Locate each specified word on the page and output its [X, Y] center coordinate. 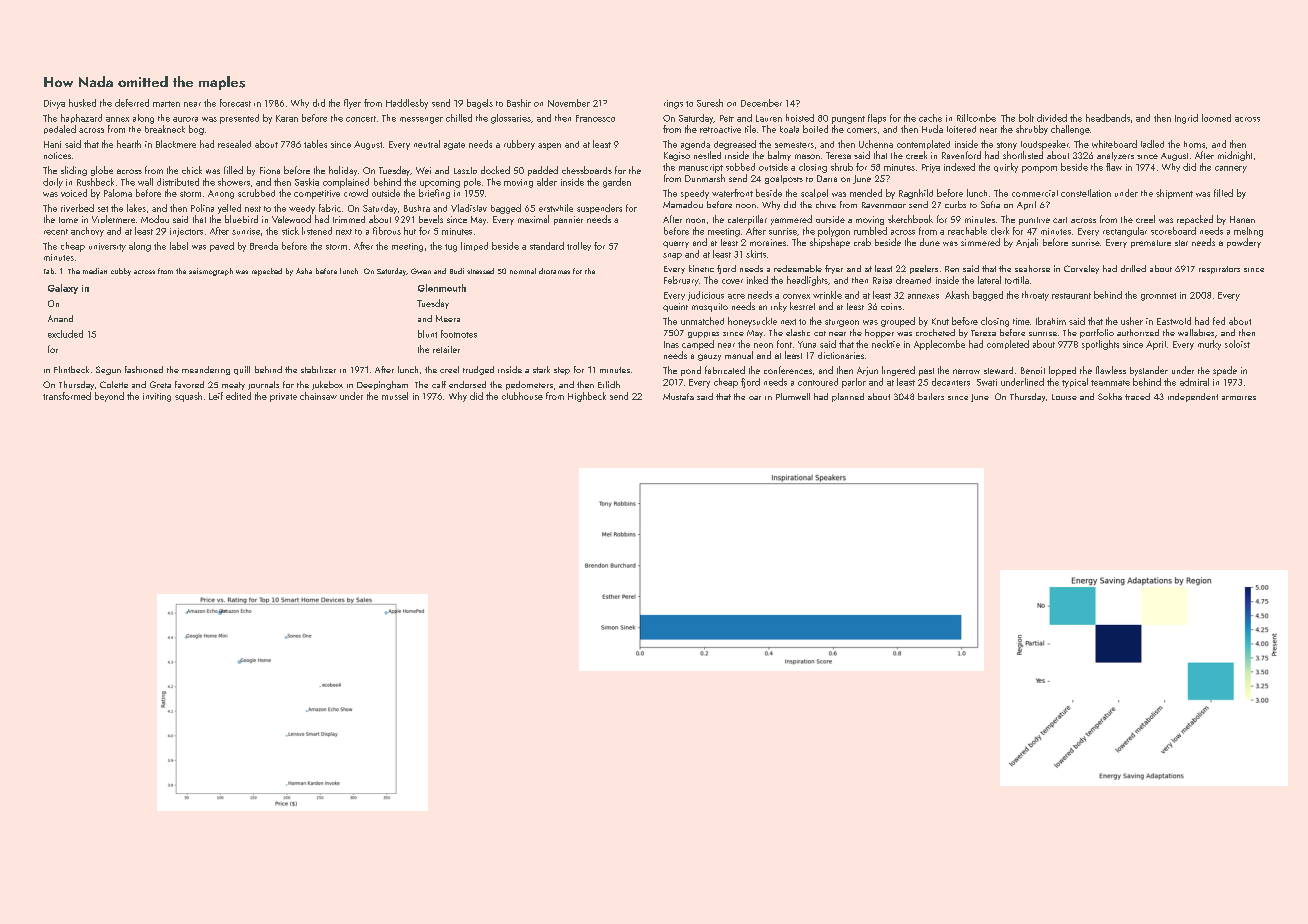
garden [617, 183]
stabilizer [318, 369]
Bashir [519, 103]
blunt [427, 334]
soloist [1237, 344]
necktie [886, 344]
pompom [1039, 169]
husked [82, 103]
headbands [1108, 118]
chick [192, 170]
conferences [788, 370]
